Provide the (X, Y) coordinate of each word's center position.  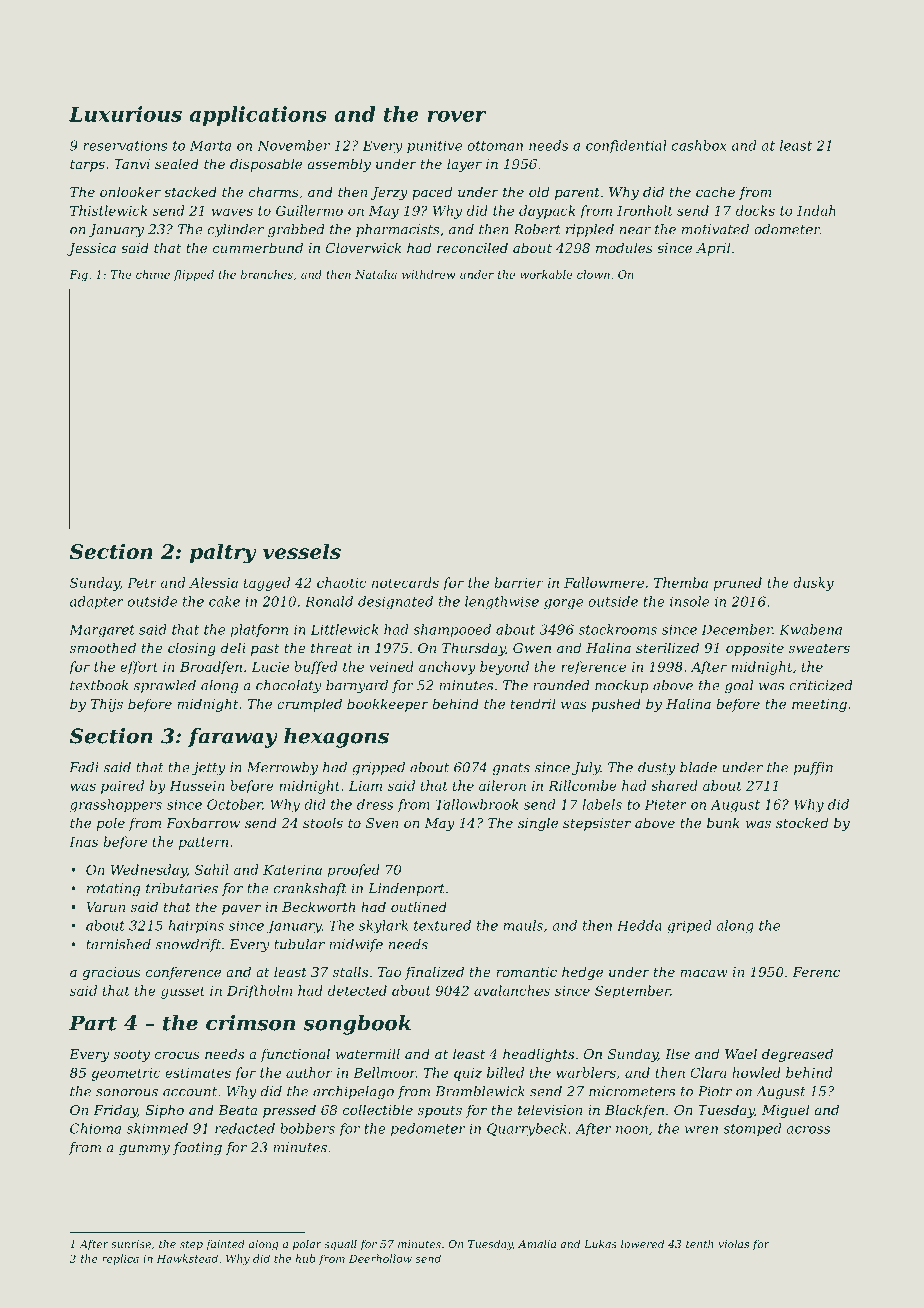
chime (153, 274)
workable (546, 274)
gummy (144, 1150)
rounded (561, 685)
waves (232, 212)
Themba (681, 582)
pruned (738, 584)
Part (93, 1023)
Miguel (785, 1111)
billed (505, 1072)
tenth (700, 1243)
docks (755, 210)
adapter (97, 603)
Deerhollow (380, 1258)
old (539, 191)
